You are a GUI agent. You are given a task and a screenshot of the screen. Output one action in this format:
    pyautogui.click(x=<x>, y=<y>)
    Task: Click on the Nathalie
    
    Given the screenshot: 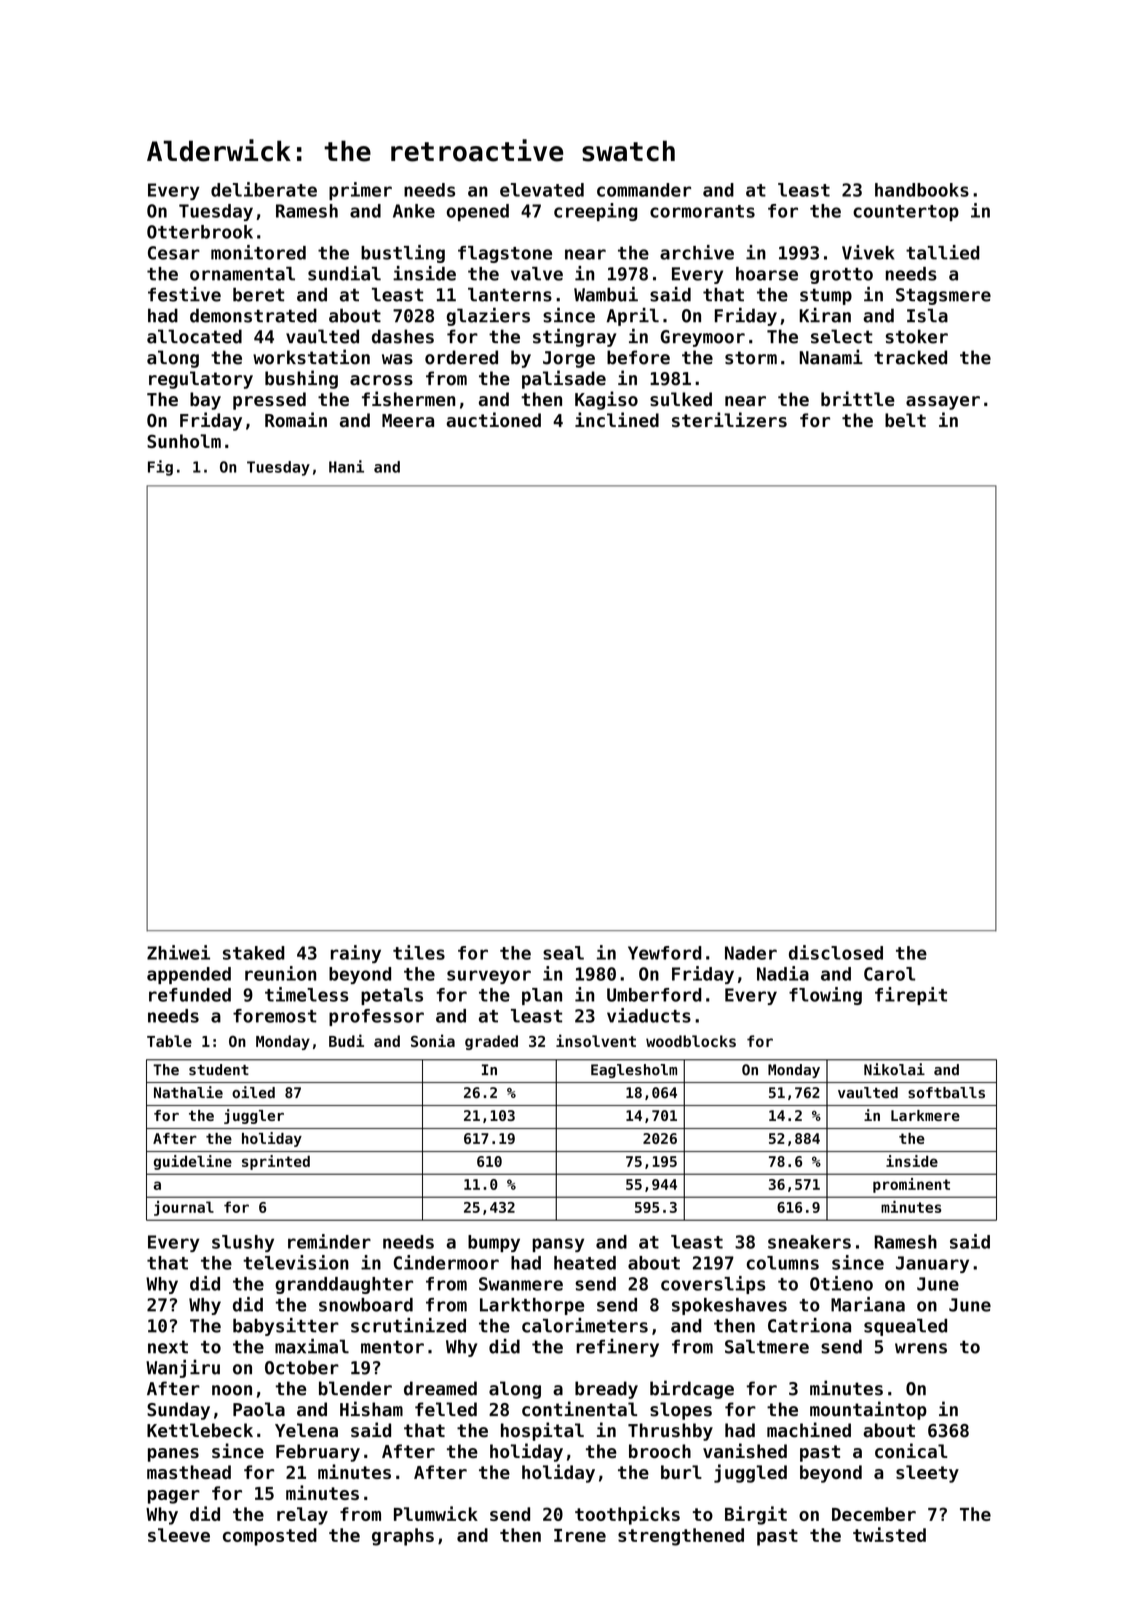 What is the action you would take?
    pyautogui.click(x=188, y=1092)
